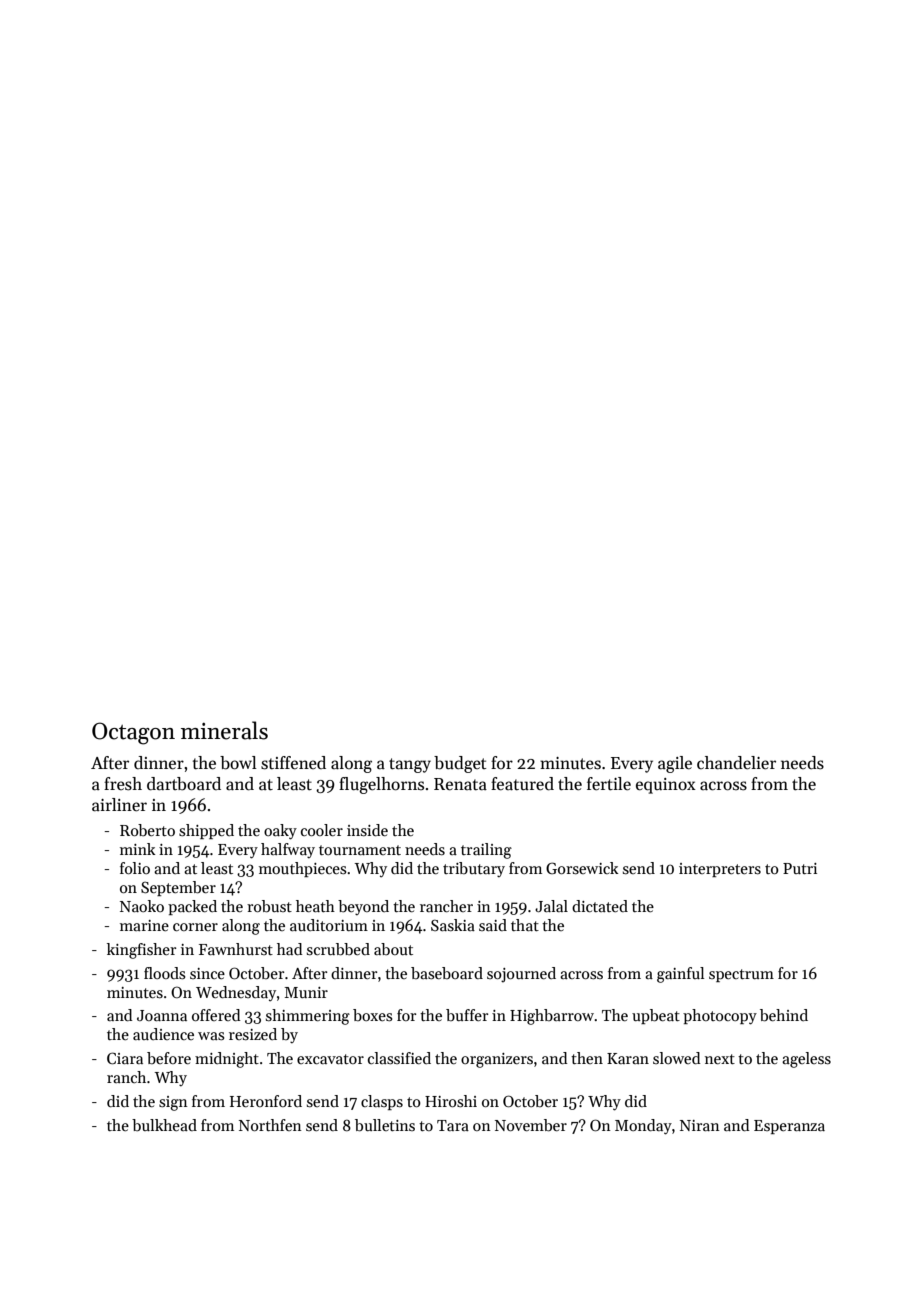  What do you see at coordinates (736, 763) in the screenshot?
I see `chandelier` at bounding box center [736, 763].
